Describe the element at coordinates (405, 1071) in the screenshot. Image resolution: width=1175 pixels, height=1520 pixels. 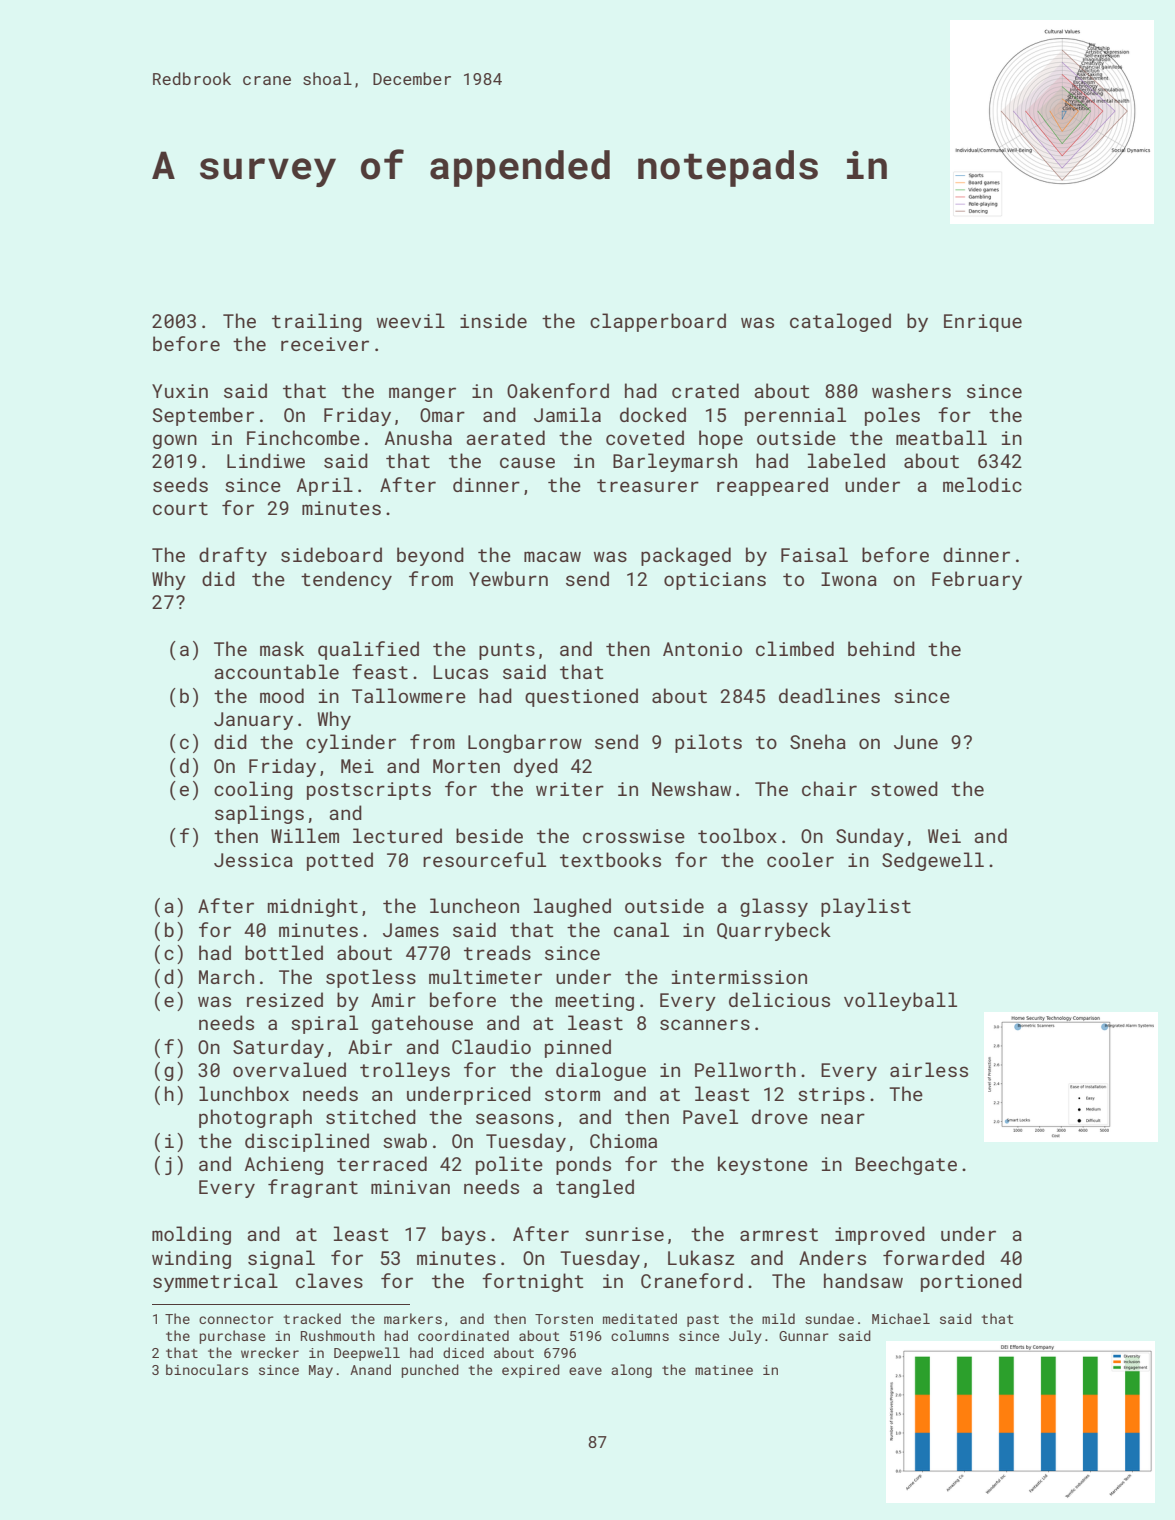
I see `trolleys` at that location.
